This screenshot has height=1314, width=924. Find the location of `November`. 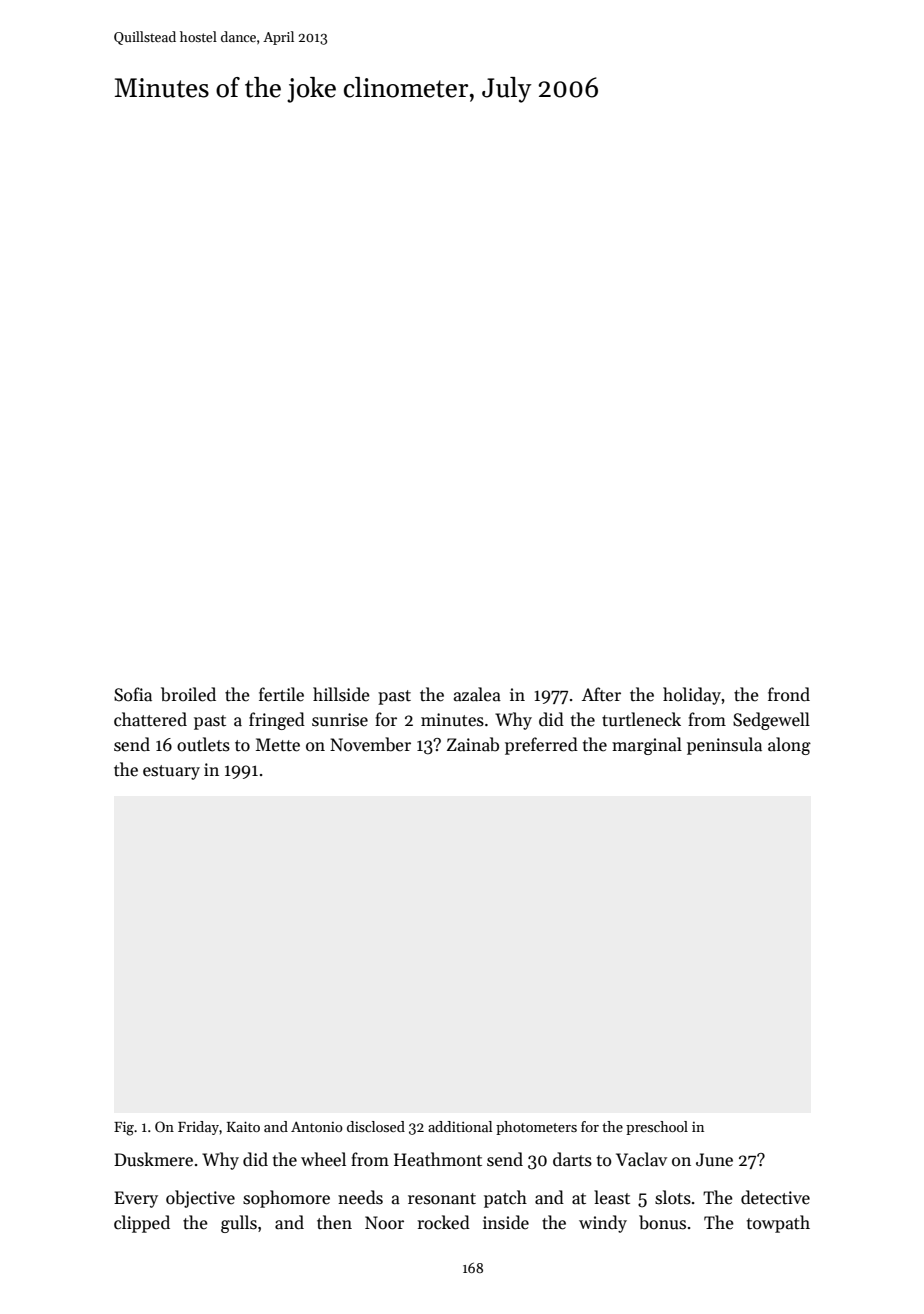

November is located at coordinates (370, 744).
